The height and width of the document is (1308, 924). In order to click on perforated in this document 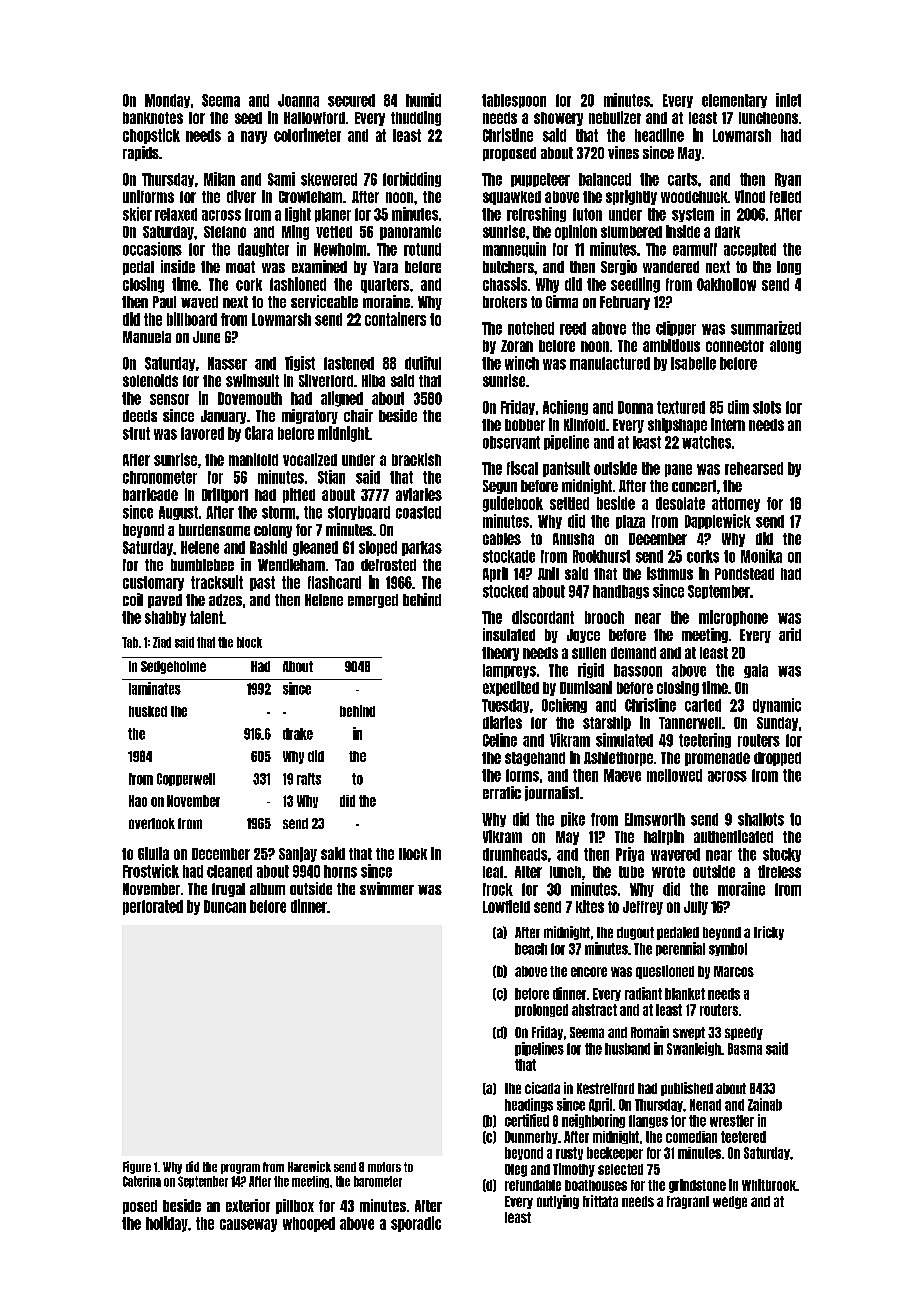, I will do `click(153, 907)`.
